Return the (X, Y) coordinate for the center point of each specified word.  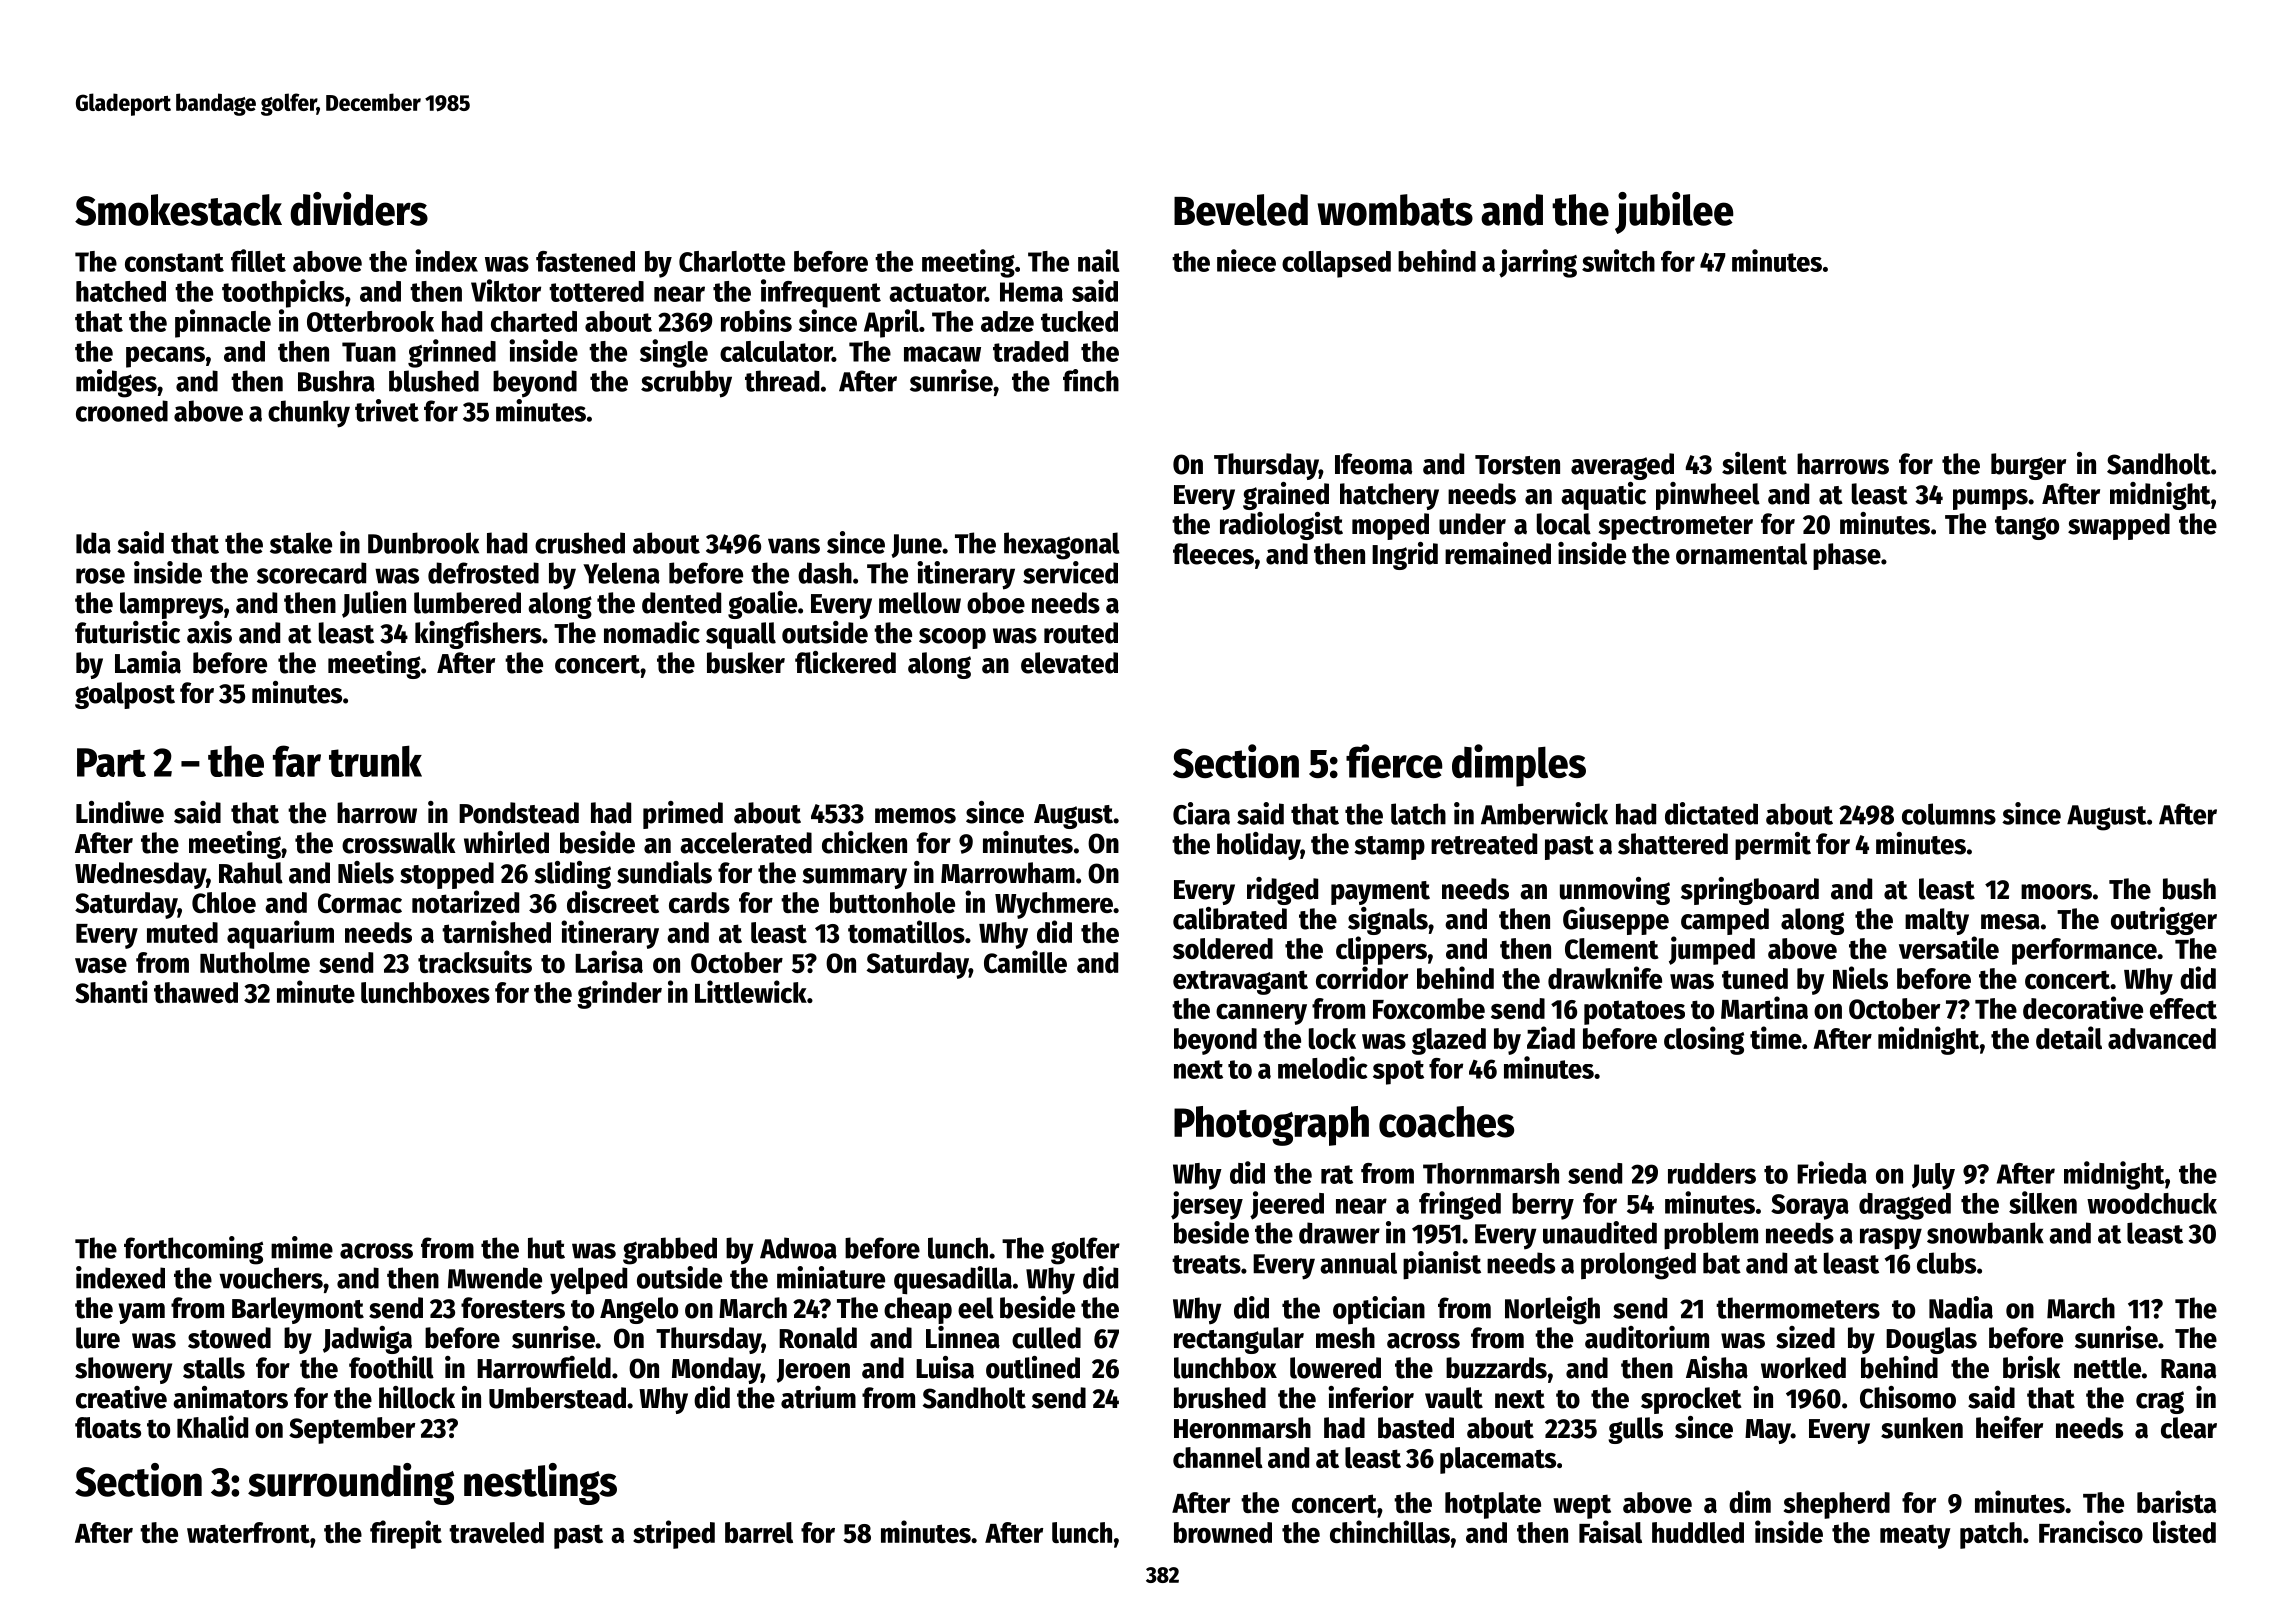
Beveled (1241, 210)
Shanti (111, 991)
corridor (1362, 977)
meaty (1915, 1536)
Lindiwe (120, 812)
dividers (359, 209)
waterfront (248, 1532)
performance (2084, 951)
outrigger (2164, 921)
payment (1380, 893)
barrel (759, 1532)
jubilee (1674, 213)
